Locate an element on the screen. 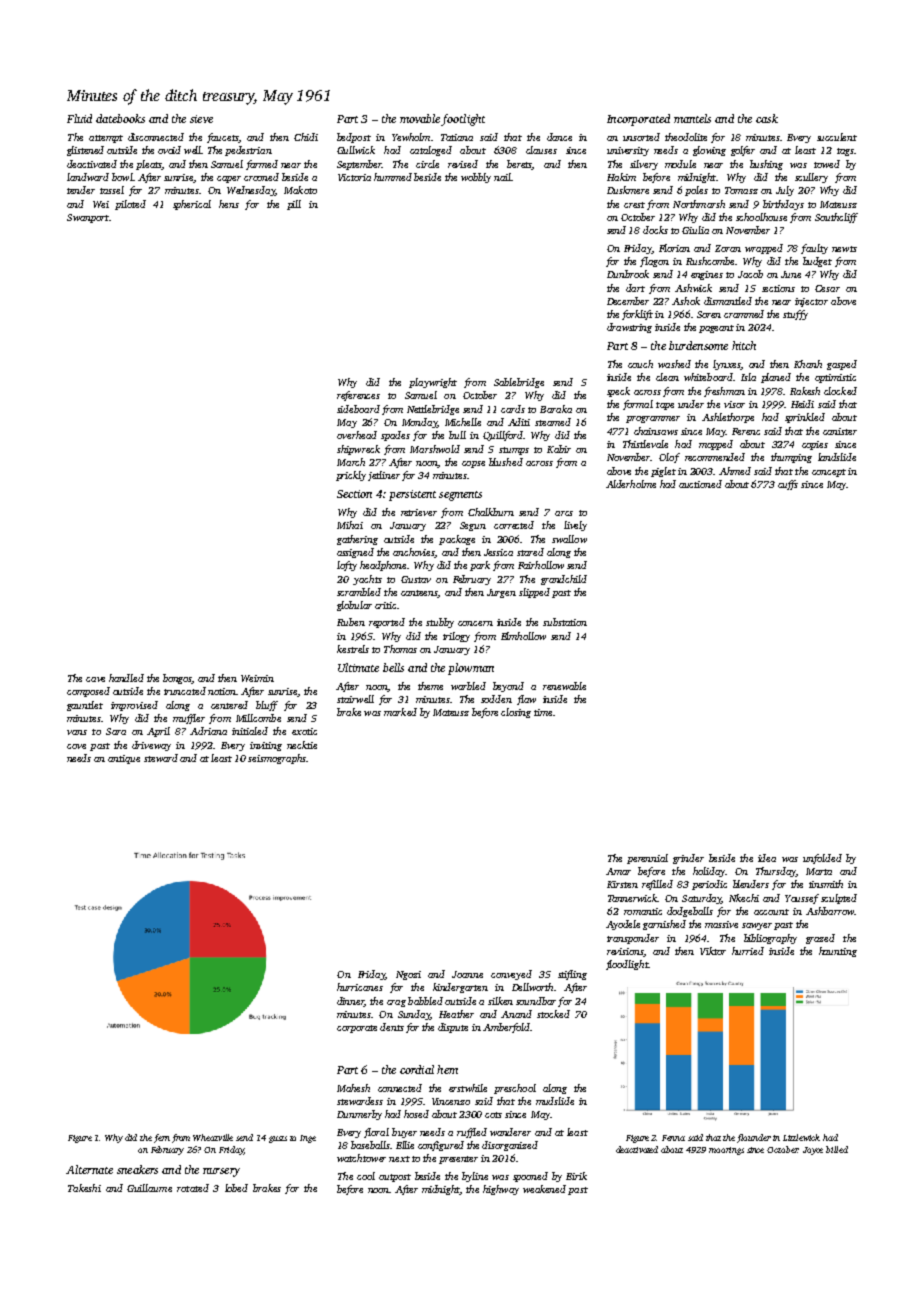 Image resolution: width=924 pixels, height=1308 pixels. playwright is located at coordinates (433, 383).
